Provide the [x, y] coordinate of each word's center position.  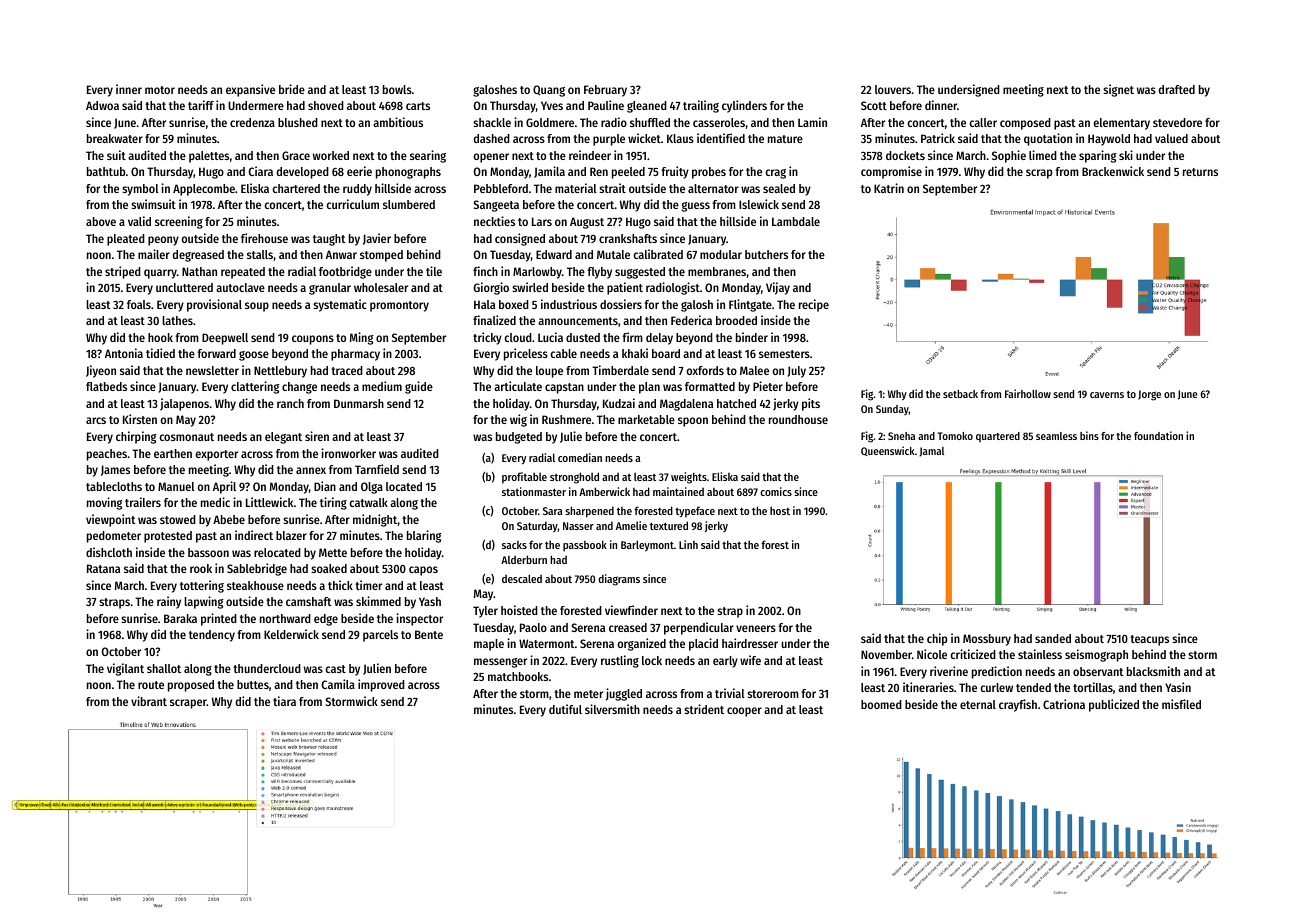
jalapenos [184, 404]
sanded [1053, 638]
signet [1118, 90]
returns [1200, 172]
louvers [893, 89]
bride [292, 89]
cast [335, 669]
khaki [635, 353]
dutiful [565, 709]
